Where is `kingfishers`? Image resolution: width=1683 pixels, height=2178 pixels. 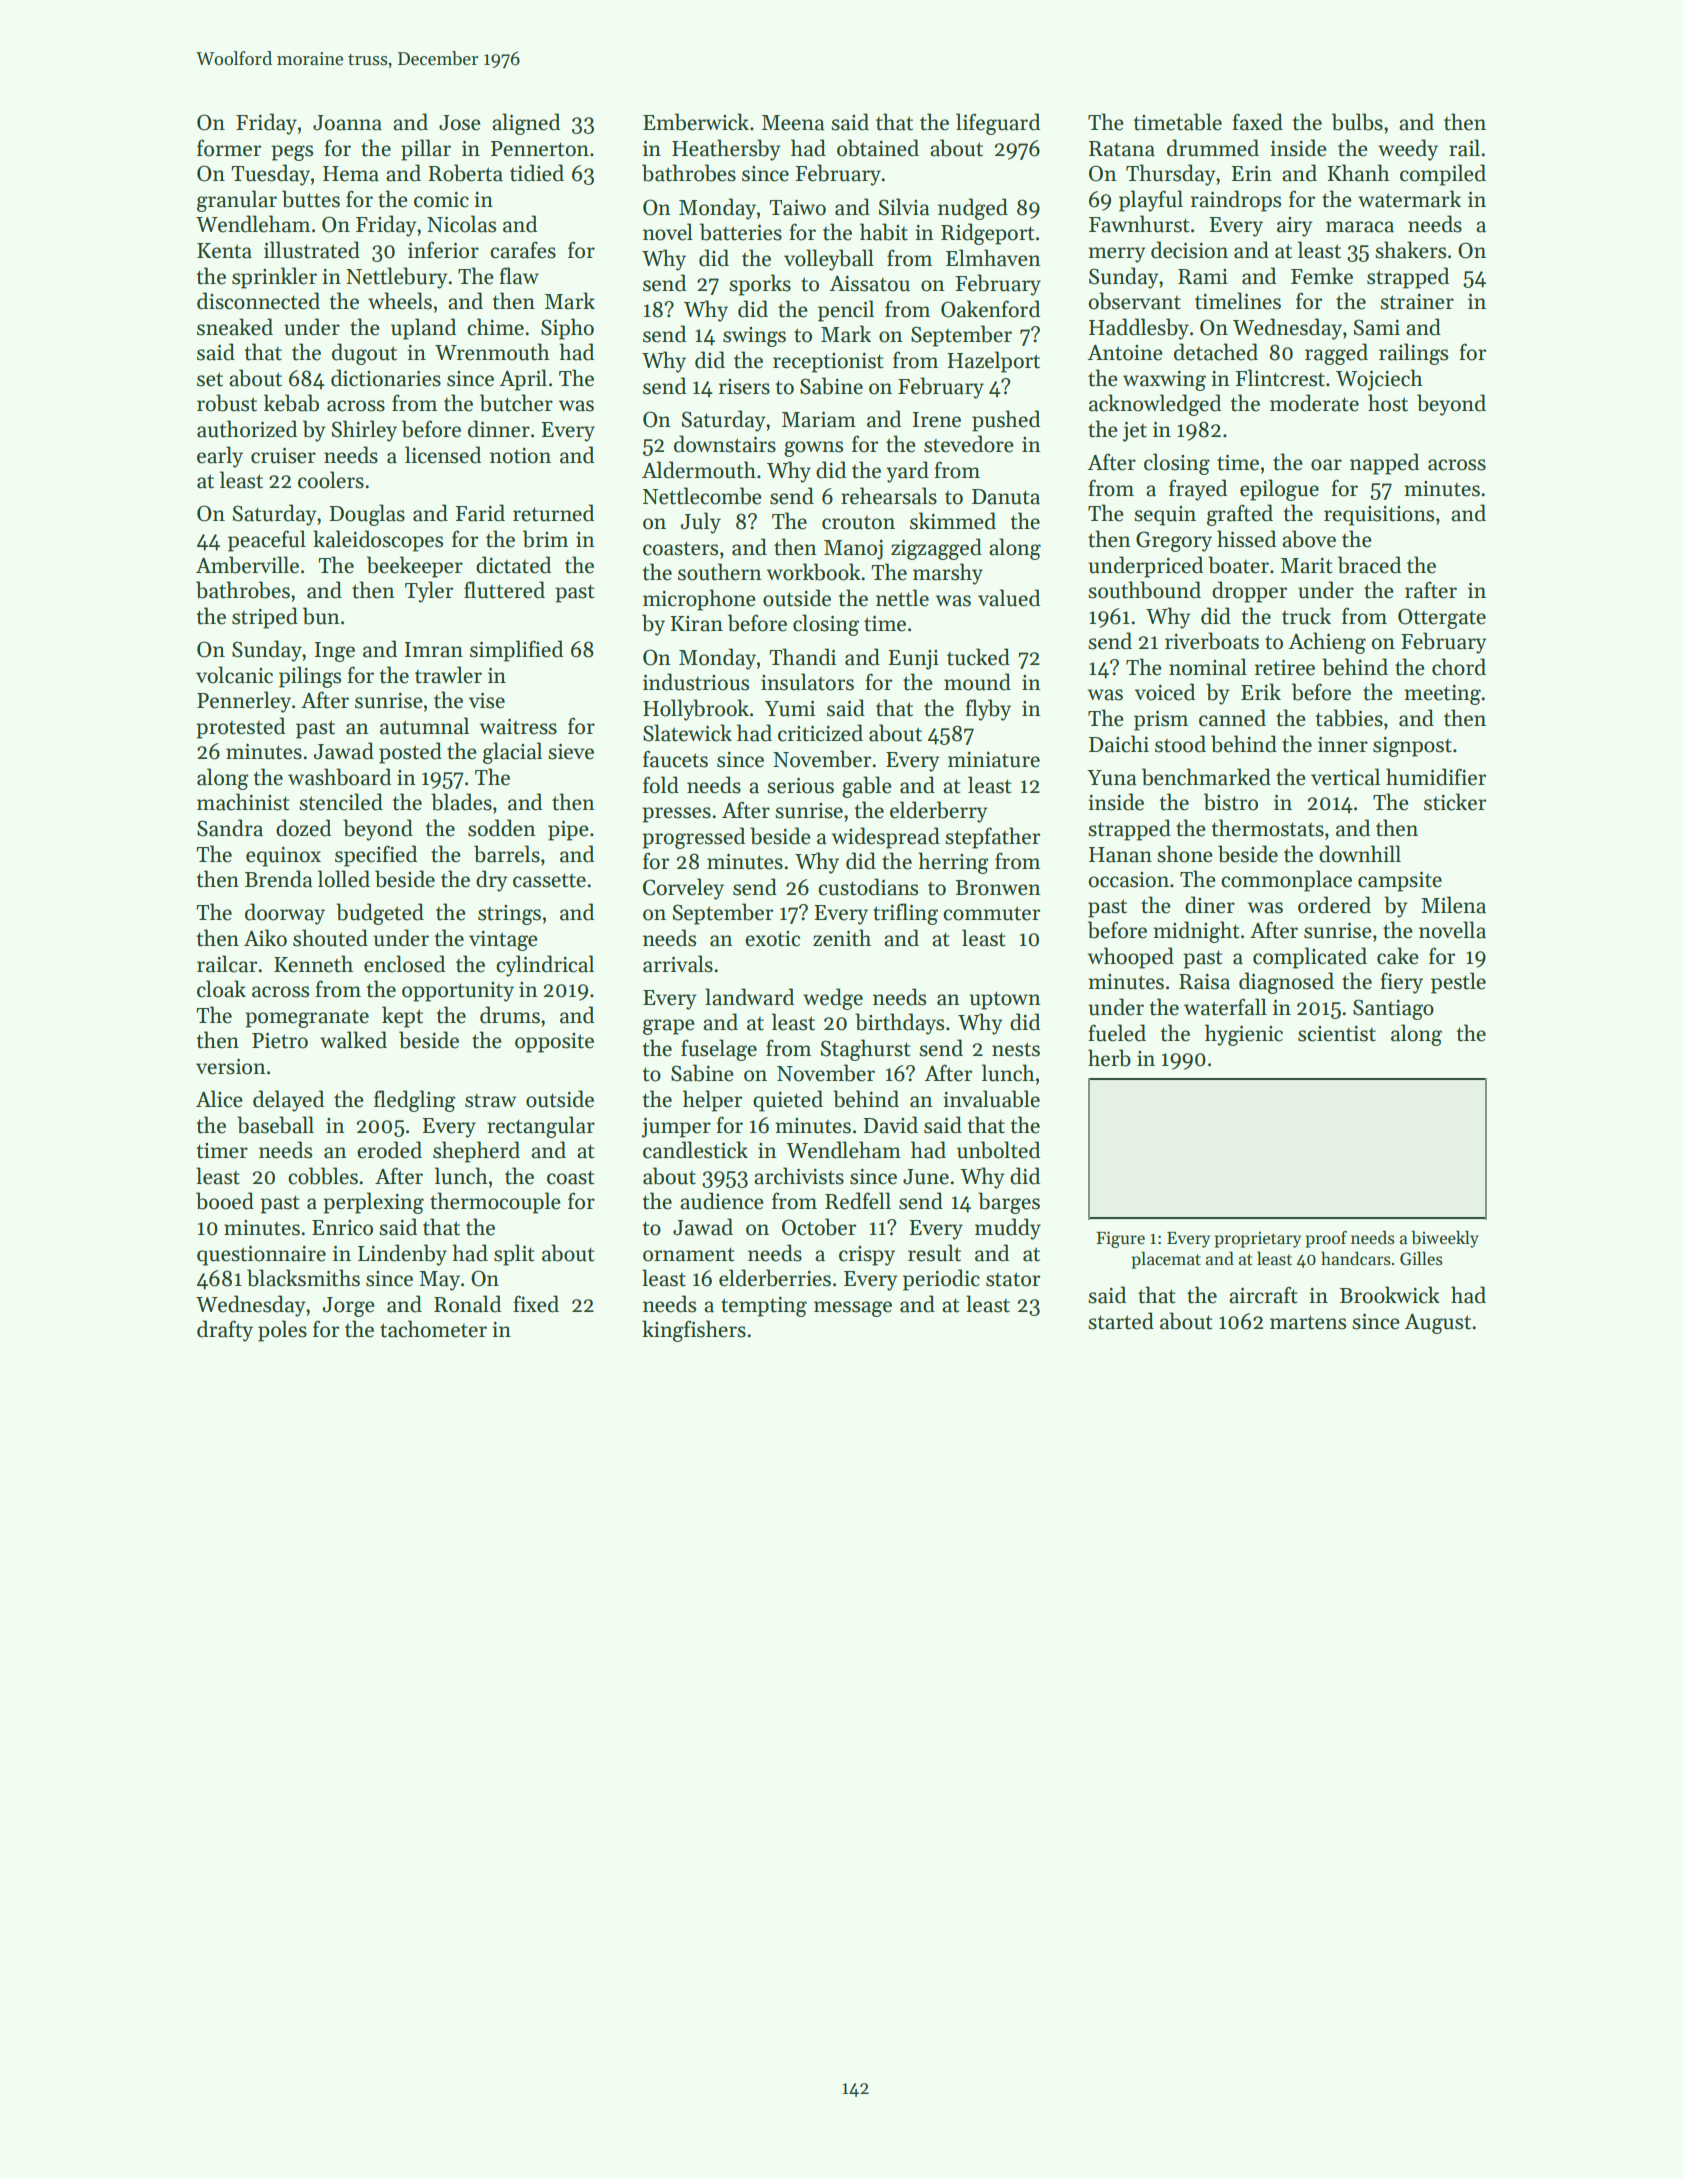
kingfishers is located at coordinates (694, 1331).
